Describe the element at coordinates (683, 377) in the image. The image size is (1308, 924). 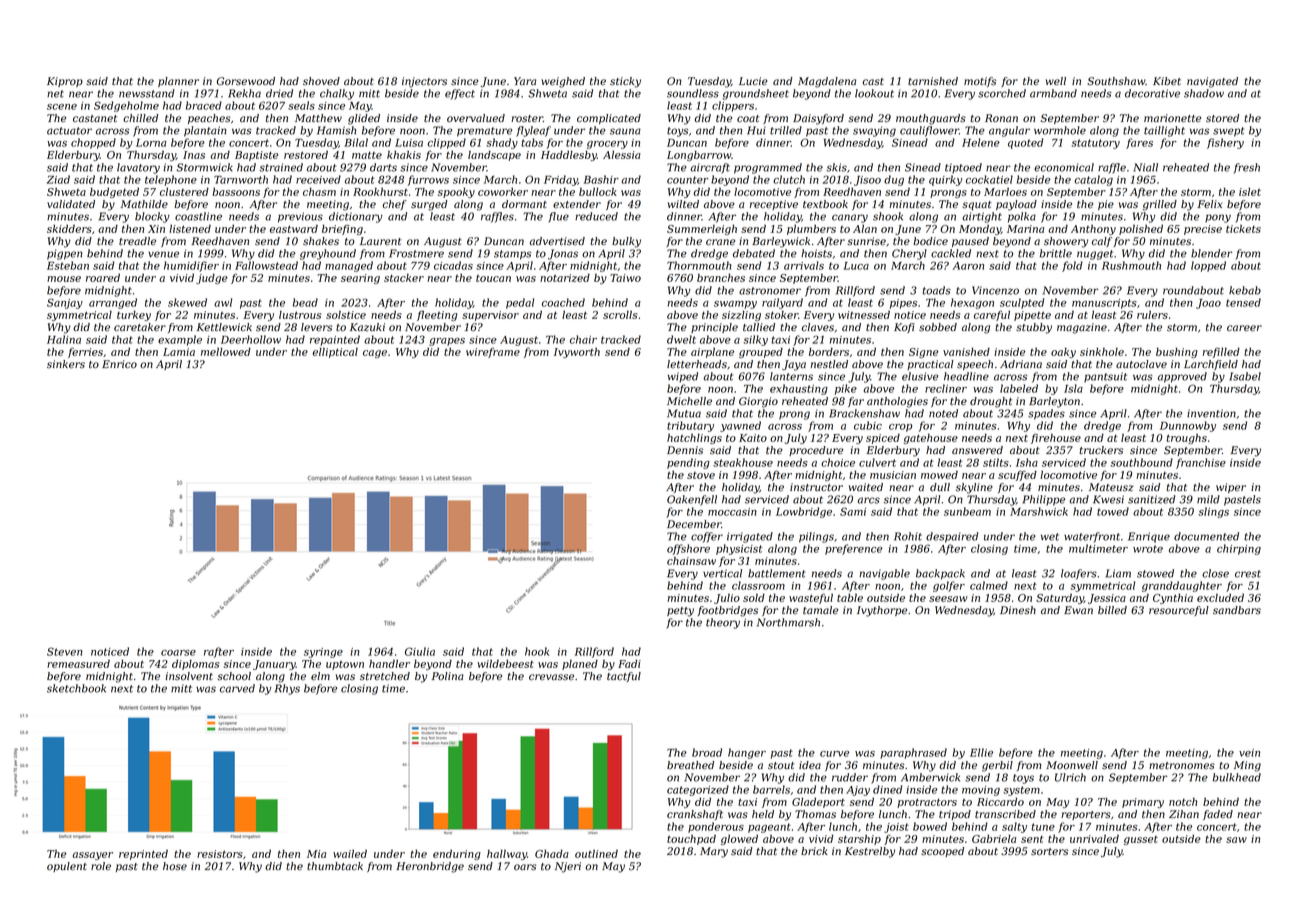
I see `wiped` at that location.
